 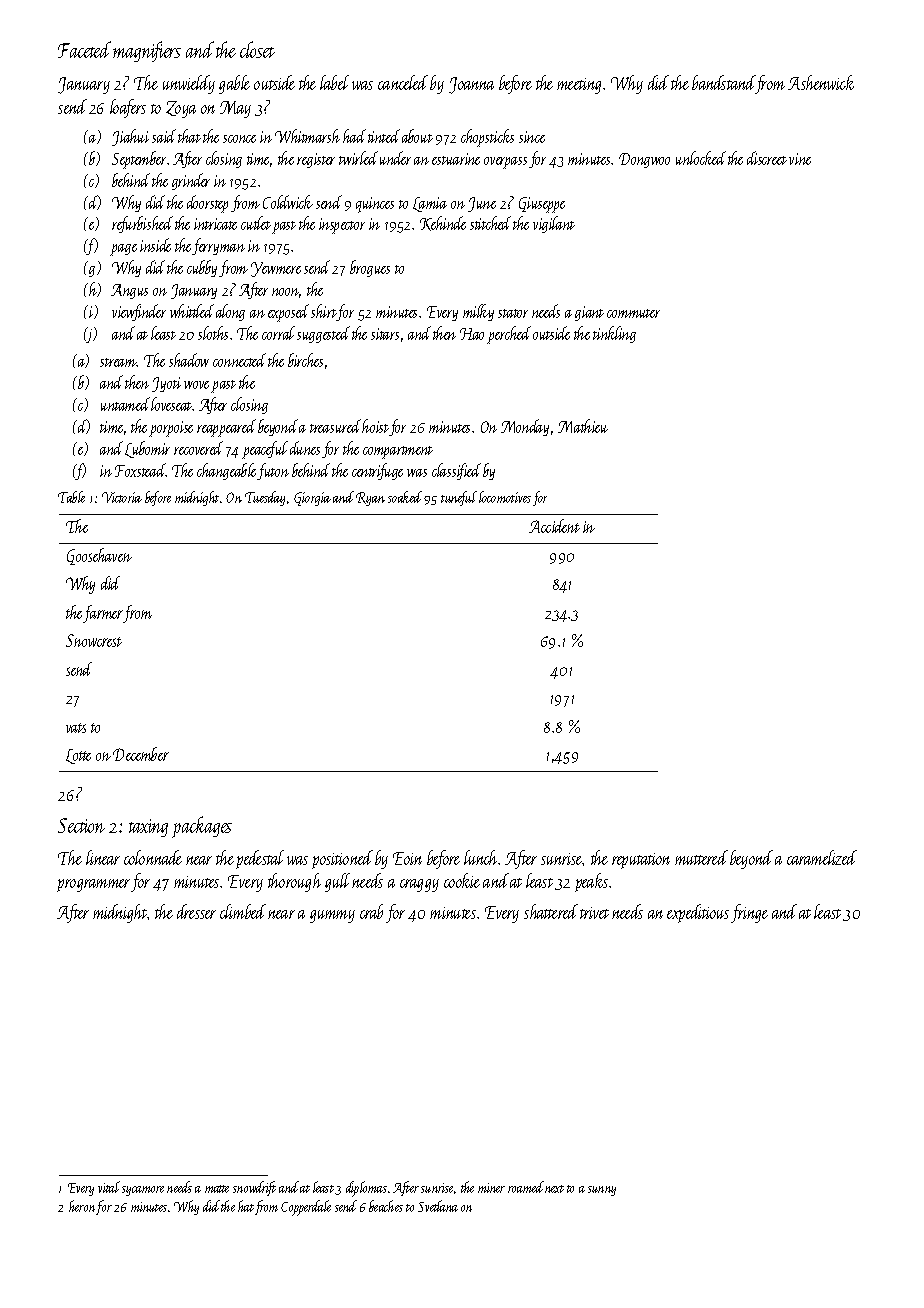 What do you see at coordinates (342, 859) in the page?
I see `positioned` at bounding box center [342, 859].
